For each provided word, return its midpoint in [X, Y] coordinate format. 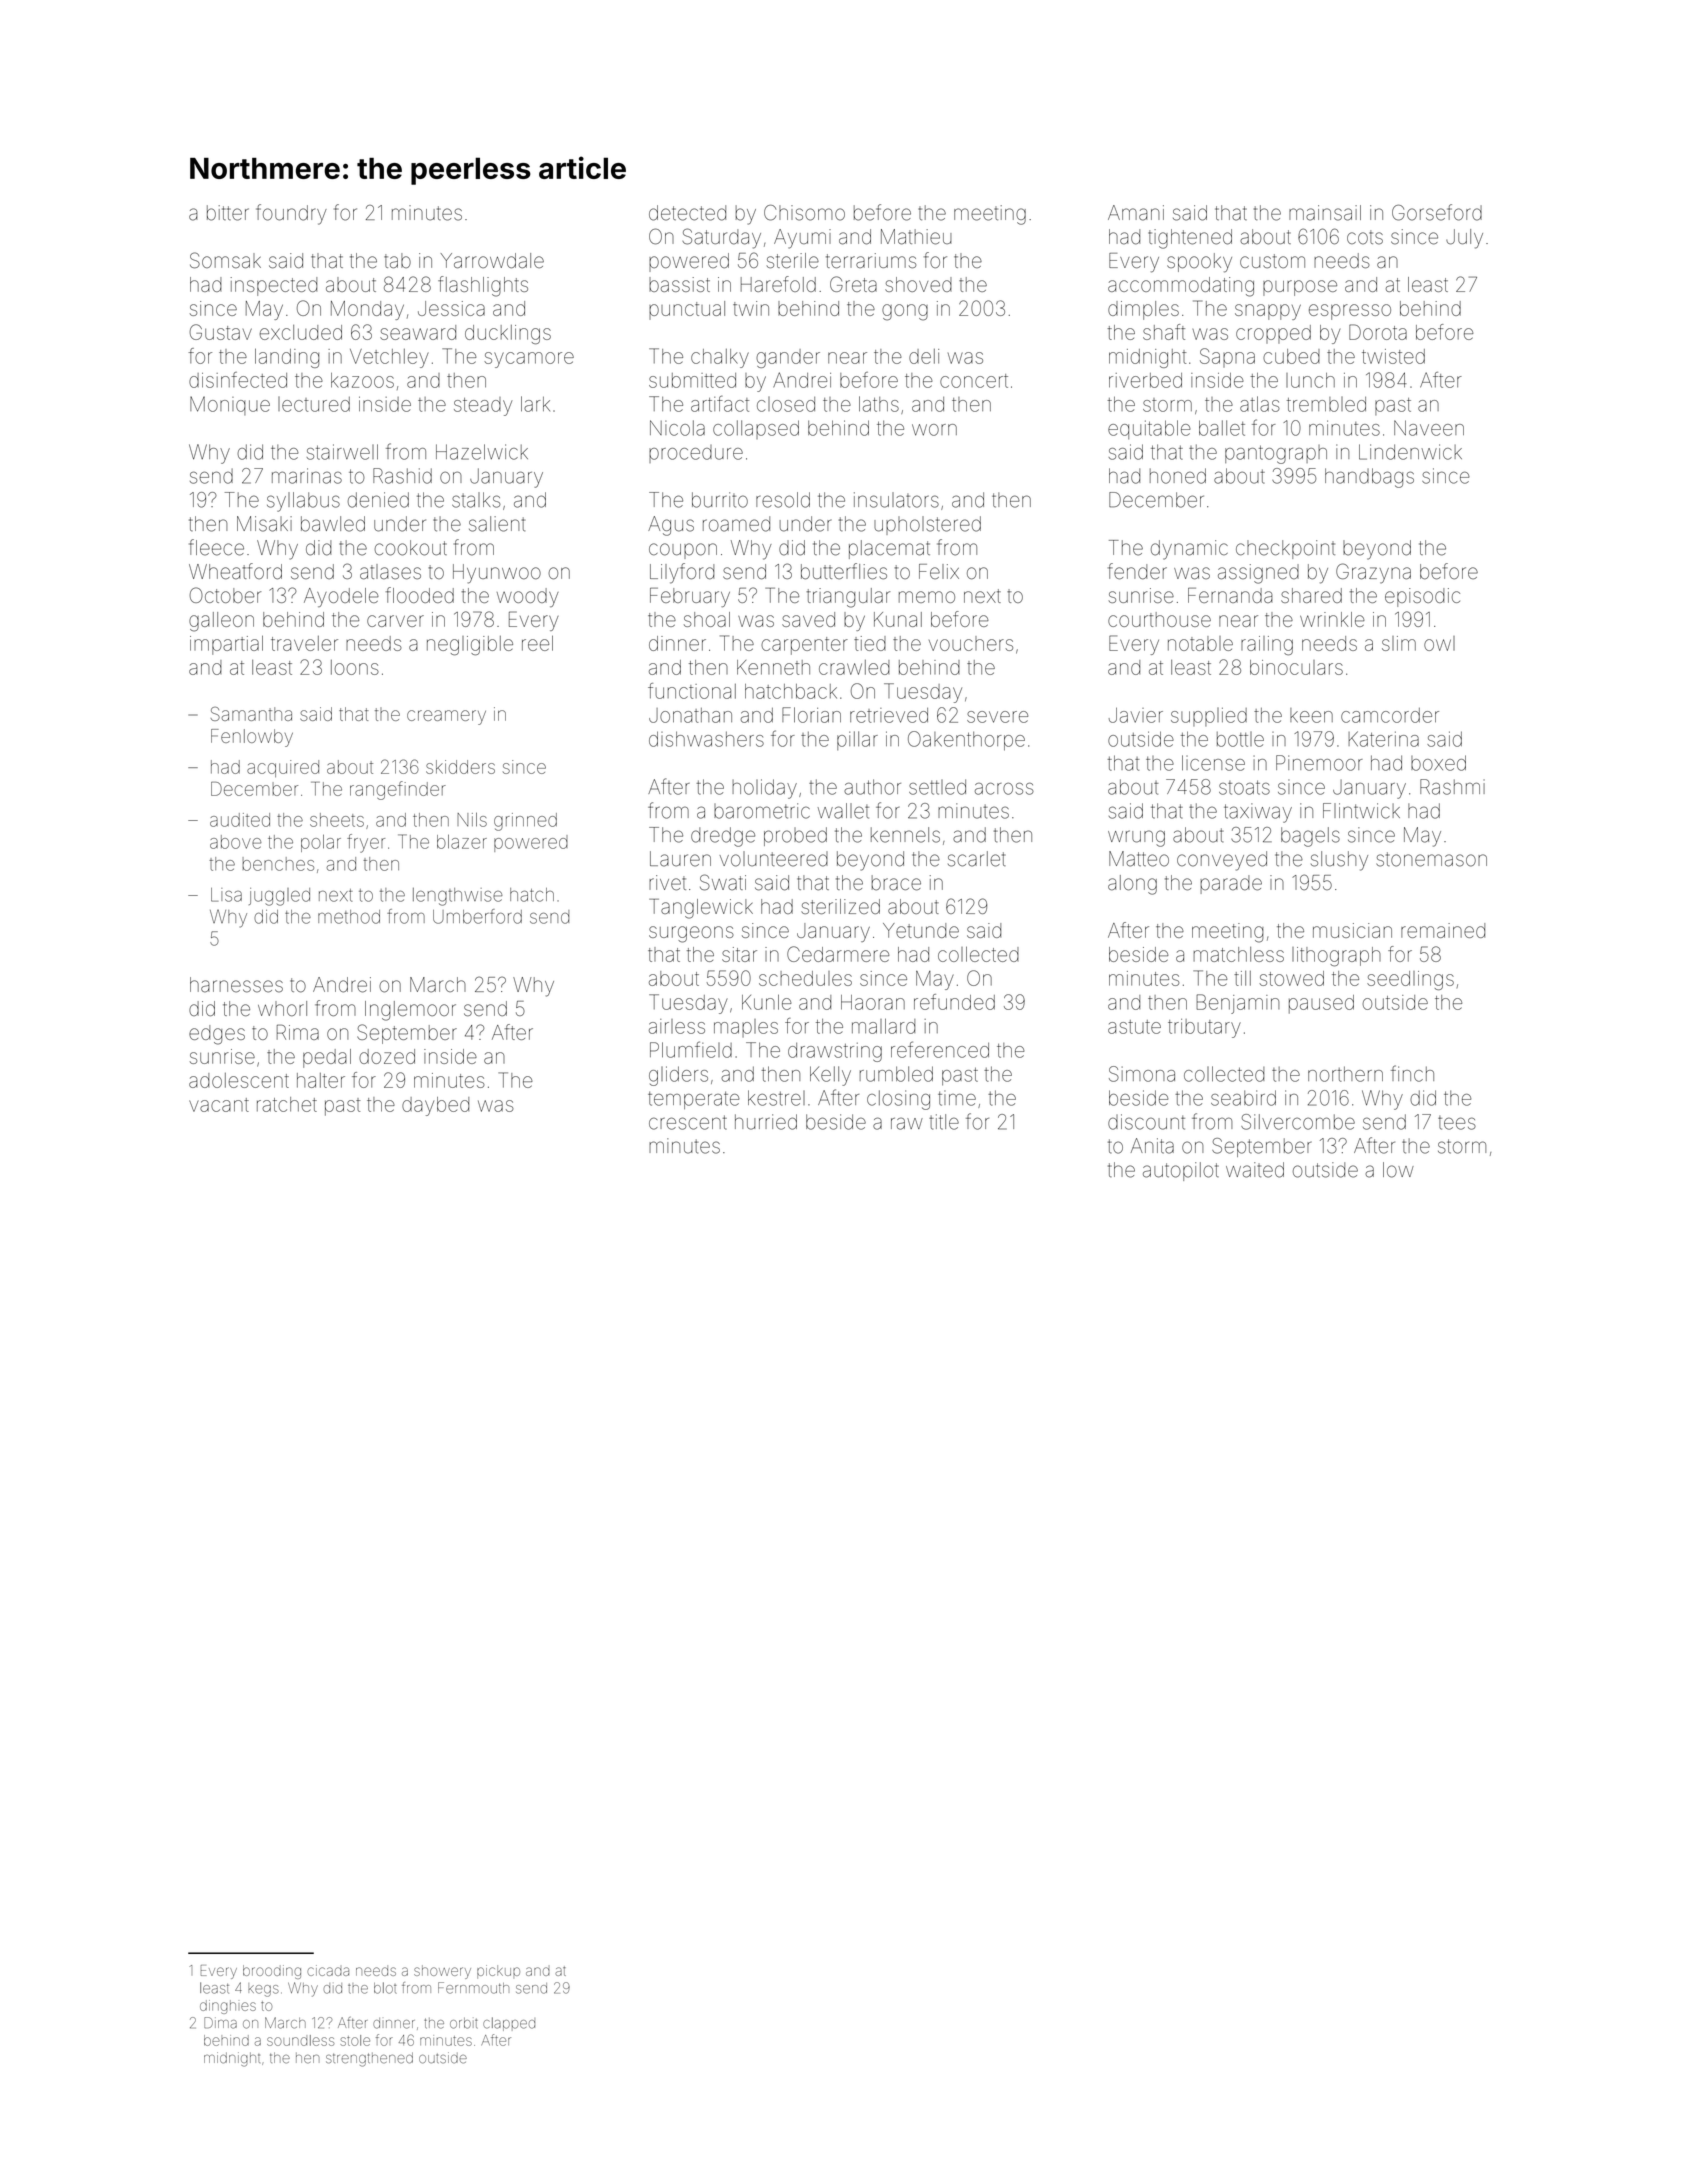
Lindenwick [1410, 452]
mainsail [1325, 213]
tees [1457, 1123]
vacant [219, 1105]
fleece [216, 547]
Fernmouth [473, 1988]
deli [924, 356]
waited [1255, 1170]
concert [974, 381]
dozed [387, 1056]
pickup [498, 1972]
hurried [766, 1122]
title [944, 1122]
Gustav [221, 332]
